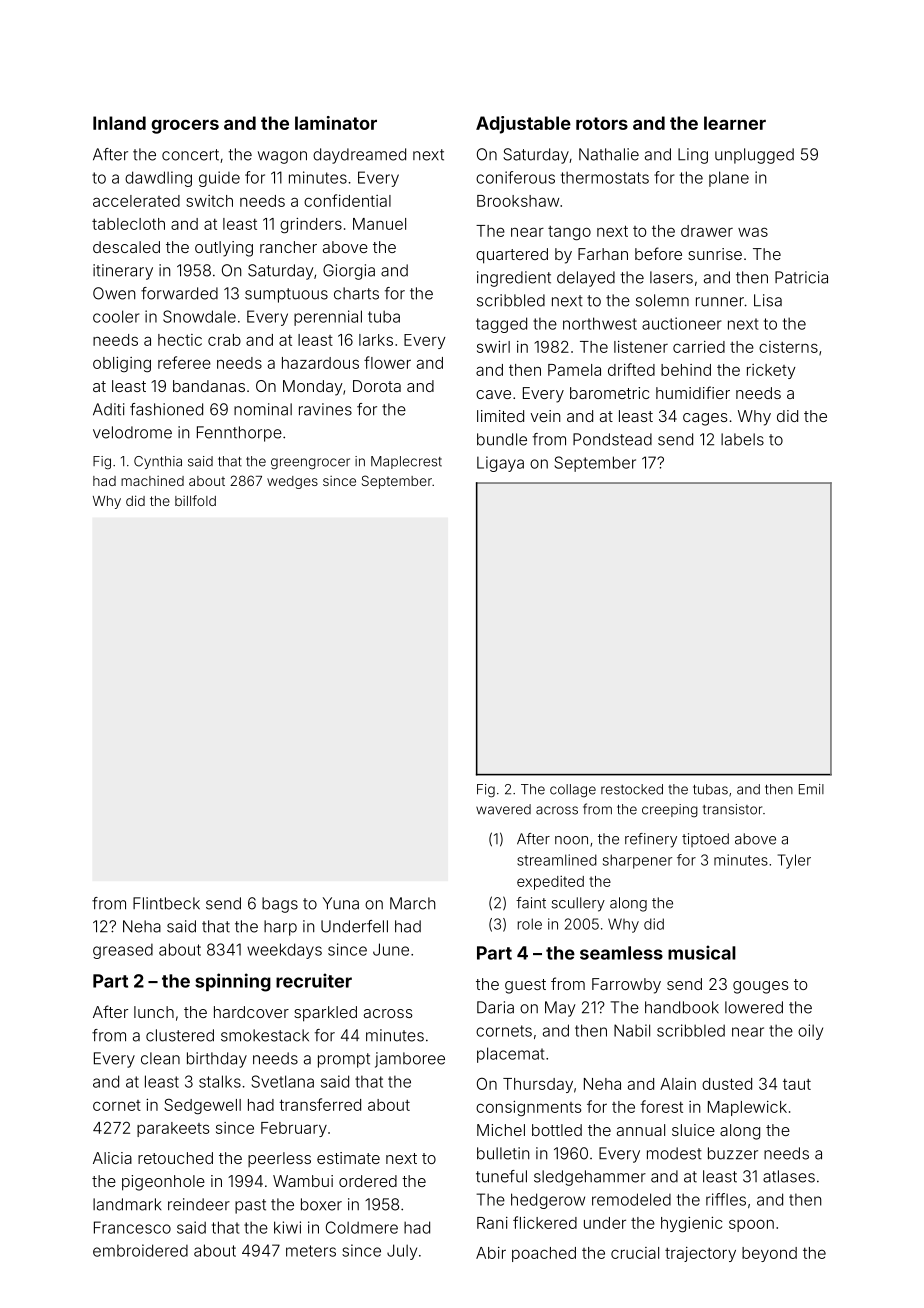 The width and height of the page is (924, 1308). What do you see at coordinates (514, 279) in the page?
I see `ingredient` at bounding box center [514, 279].
